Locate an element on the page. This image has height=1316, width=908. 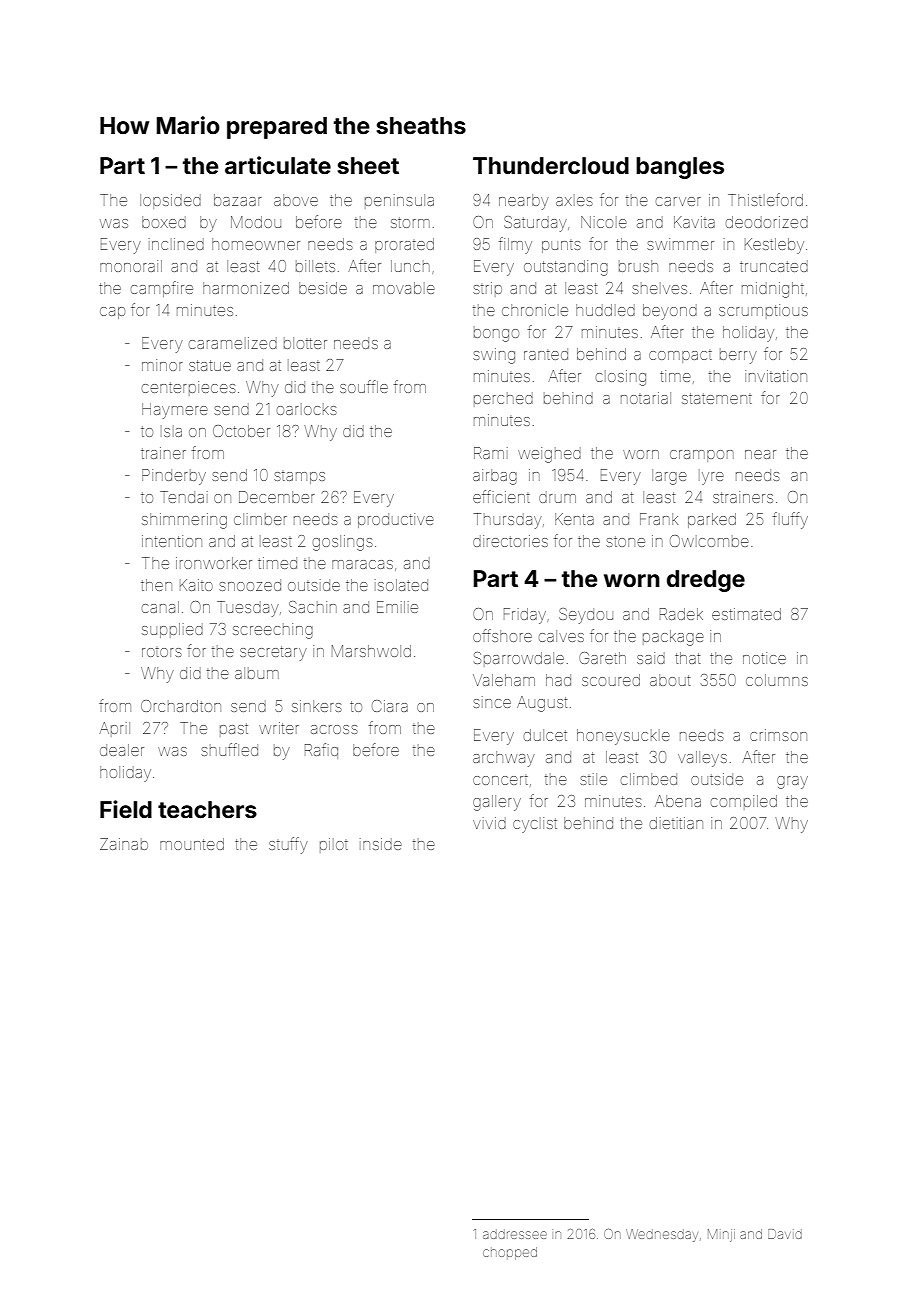
teachers is located at coordinates (207, 810).
